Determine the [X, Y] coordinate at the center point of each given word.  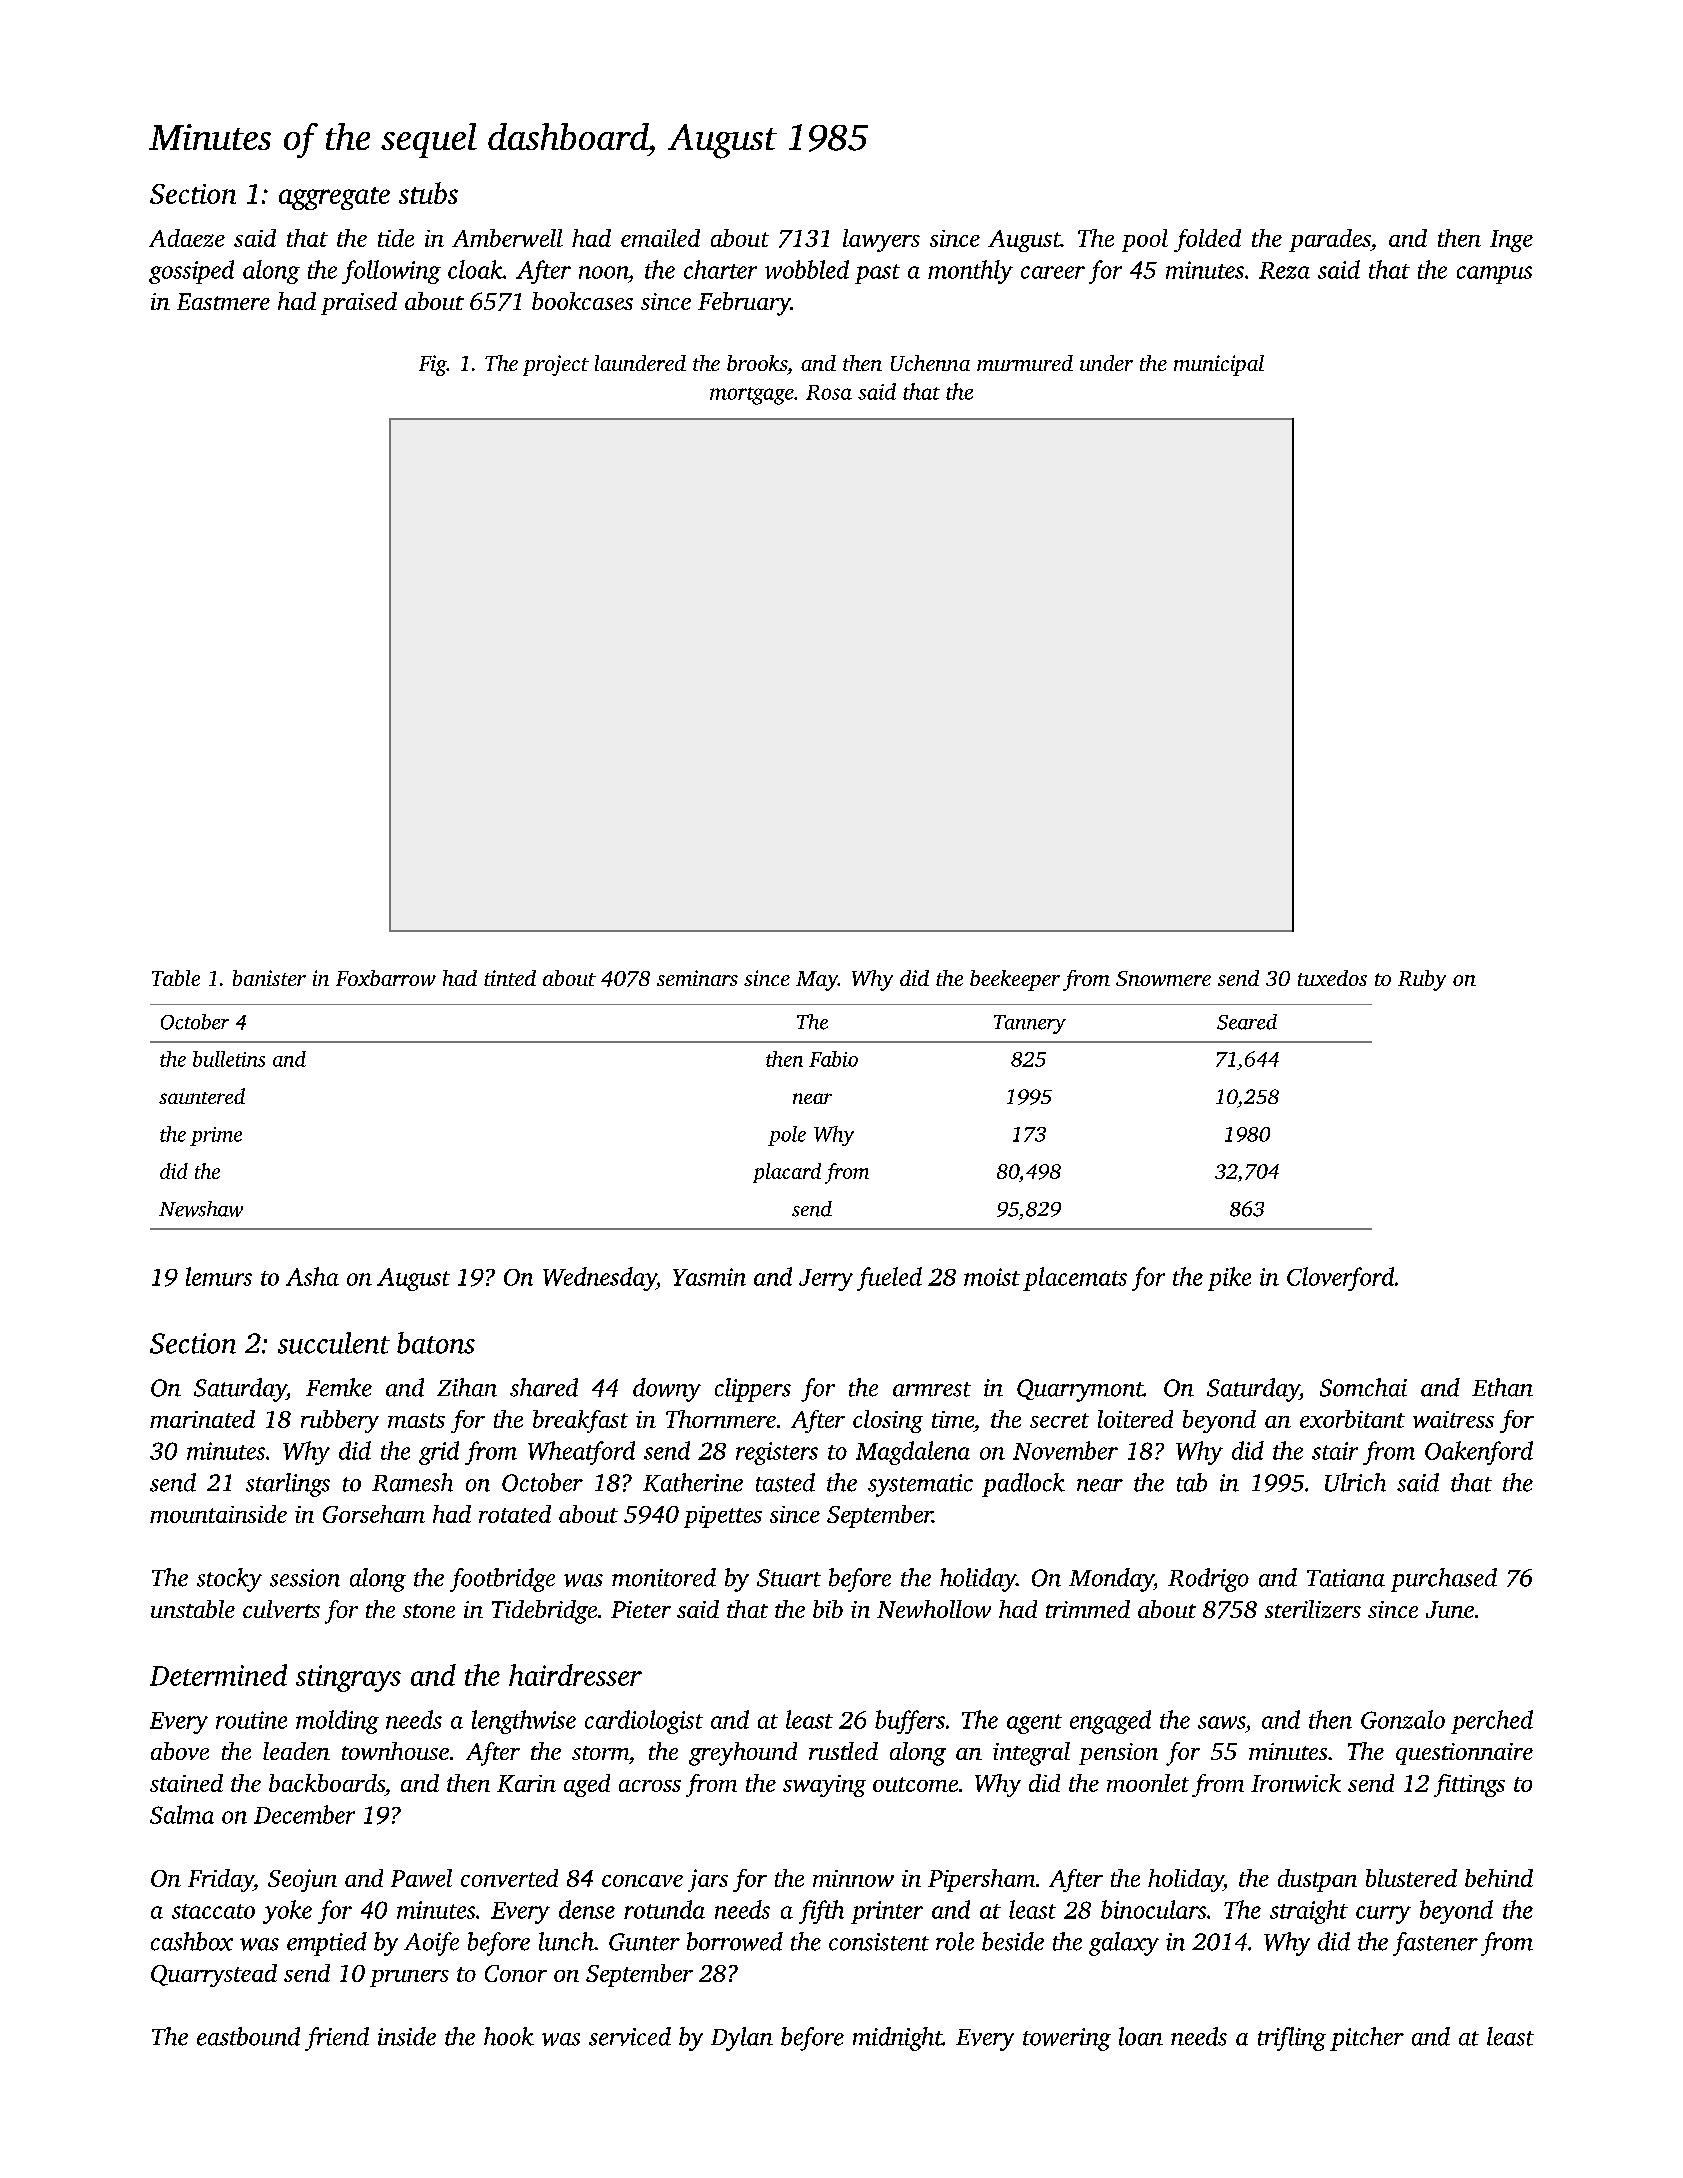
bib [828, 1609]
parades [1330, 240]
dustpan [1317, 1880]
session [305, 1578]
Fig [433, 365]
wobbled [807, 269]
